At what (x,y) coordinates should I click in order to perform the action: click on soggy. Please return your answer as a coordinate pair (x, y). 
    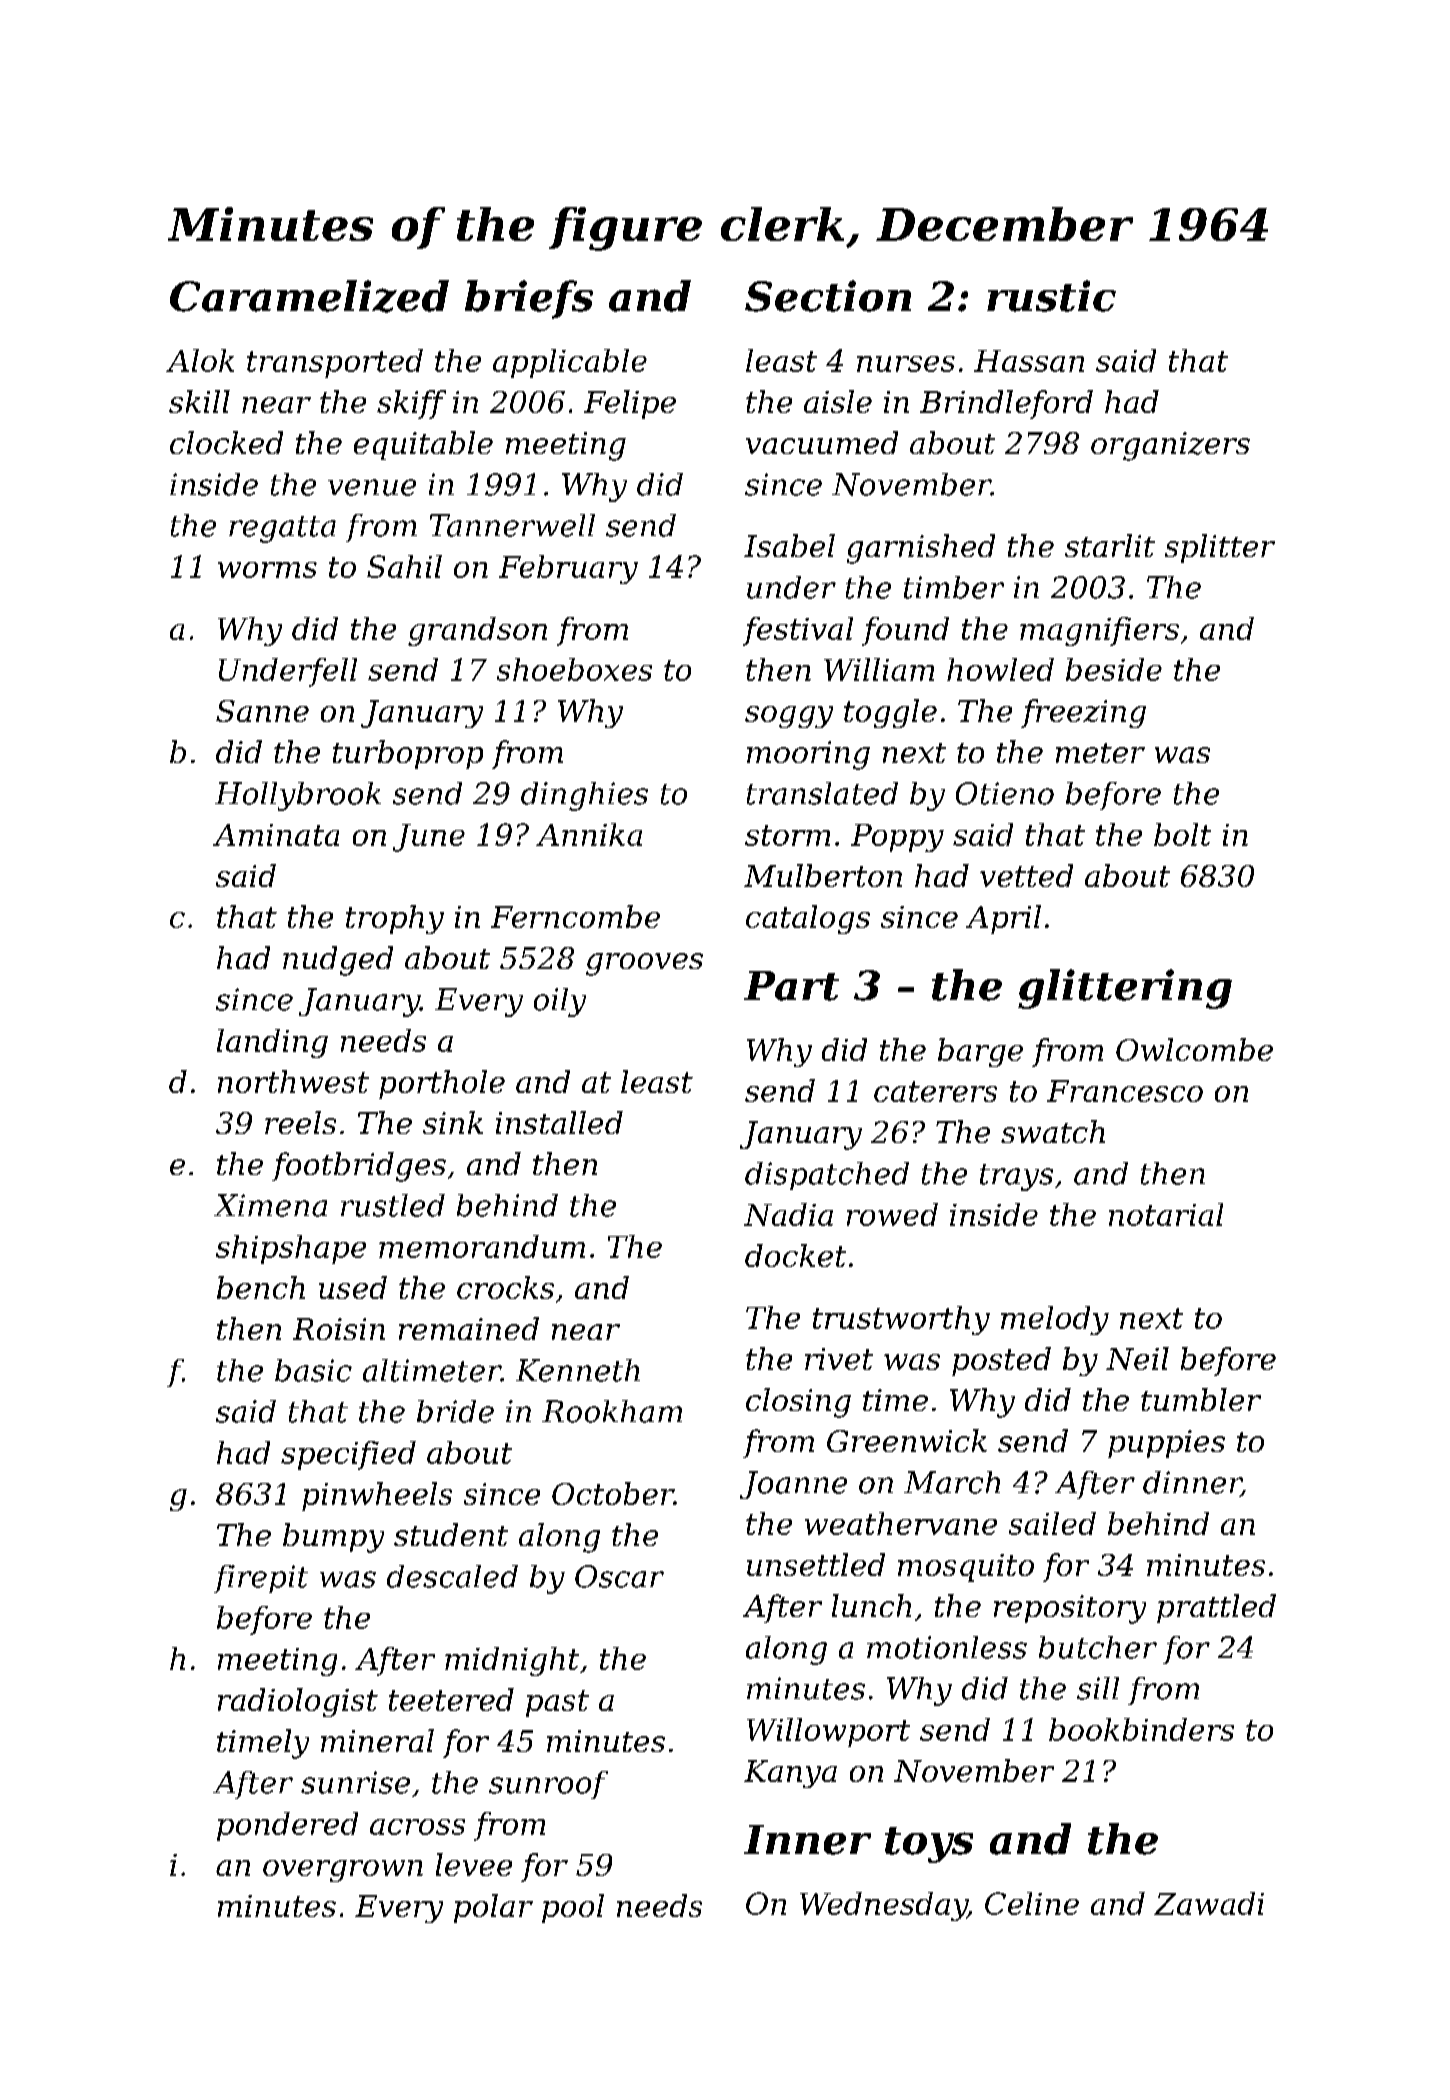
    Looking at the image, I should click on (789, 717).
